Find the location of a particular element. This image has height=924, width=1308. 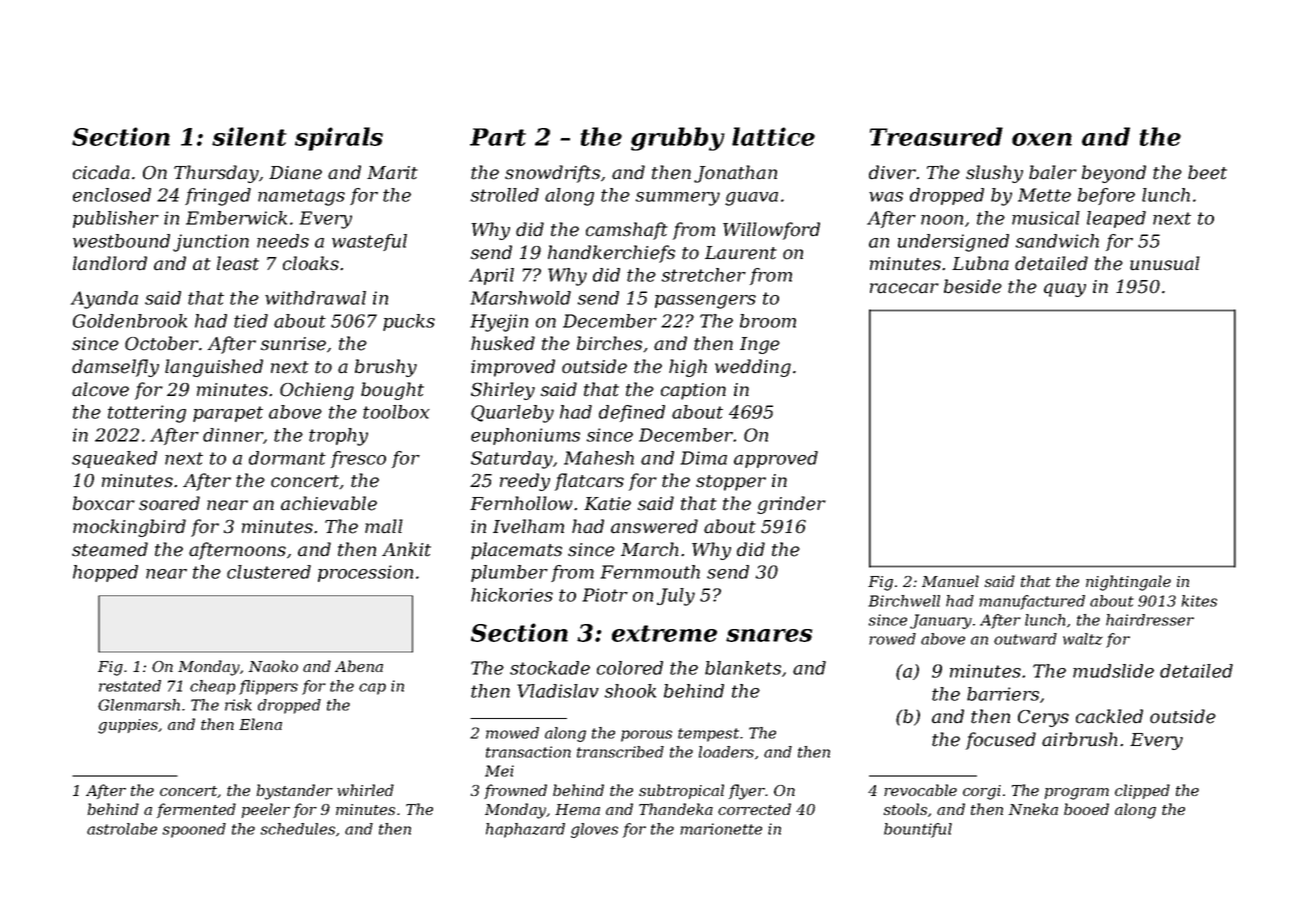

nightingale is located at coordinates (1128, 583).
